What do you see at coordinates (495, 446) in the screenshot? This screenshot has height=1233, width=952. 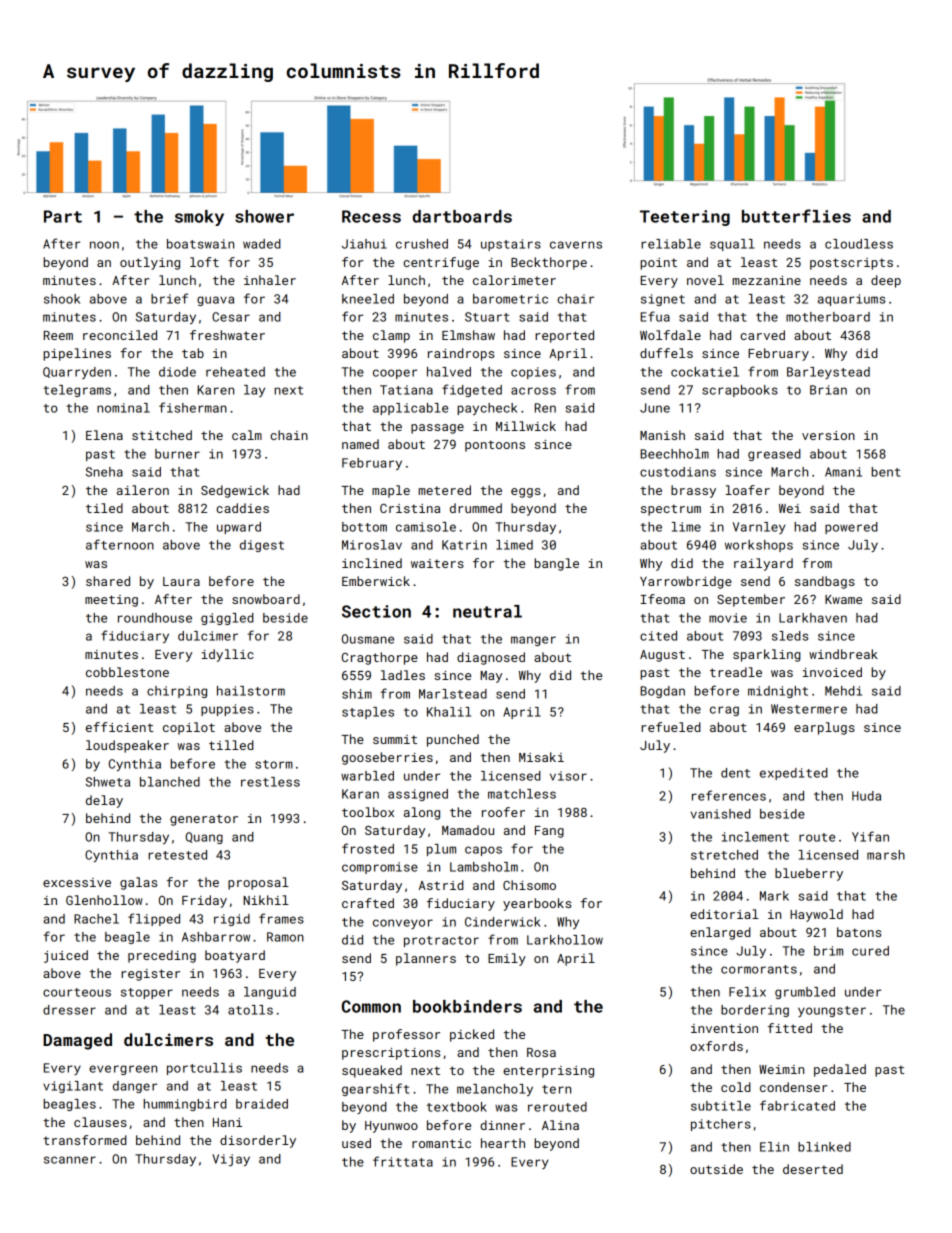 I see `pontoons` at bounding box center [495, 446].
